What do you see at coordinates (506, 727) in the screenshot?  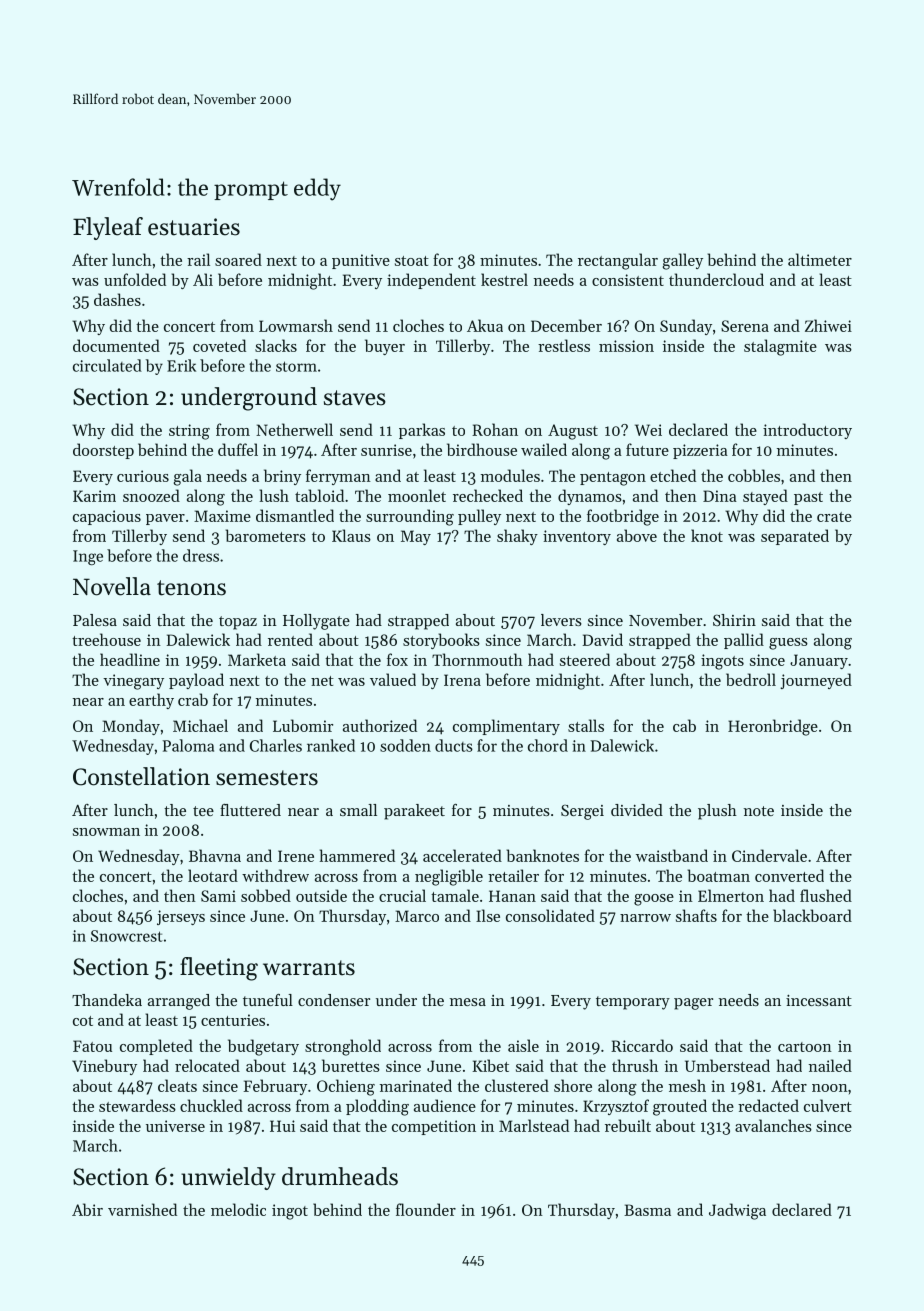 I see `complimentary` at bounding box center [506, 727].
